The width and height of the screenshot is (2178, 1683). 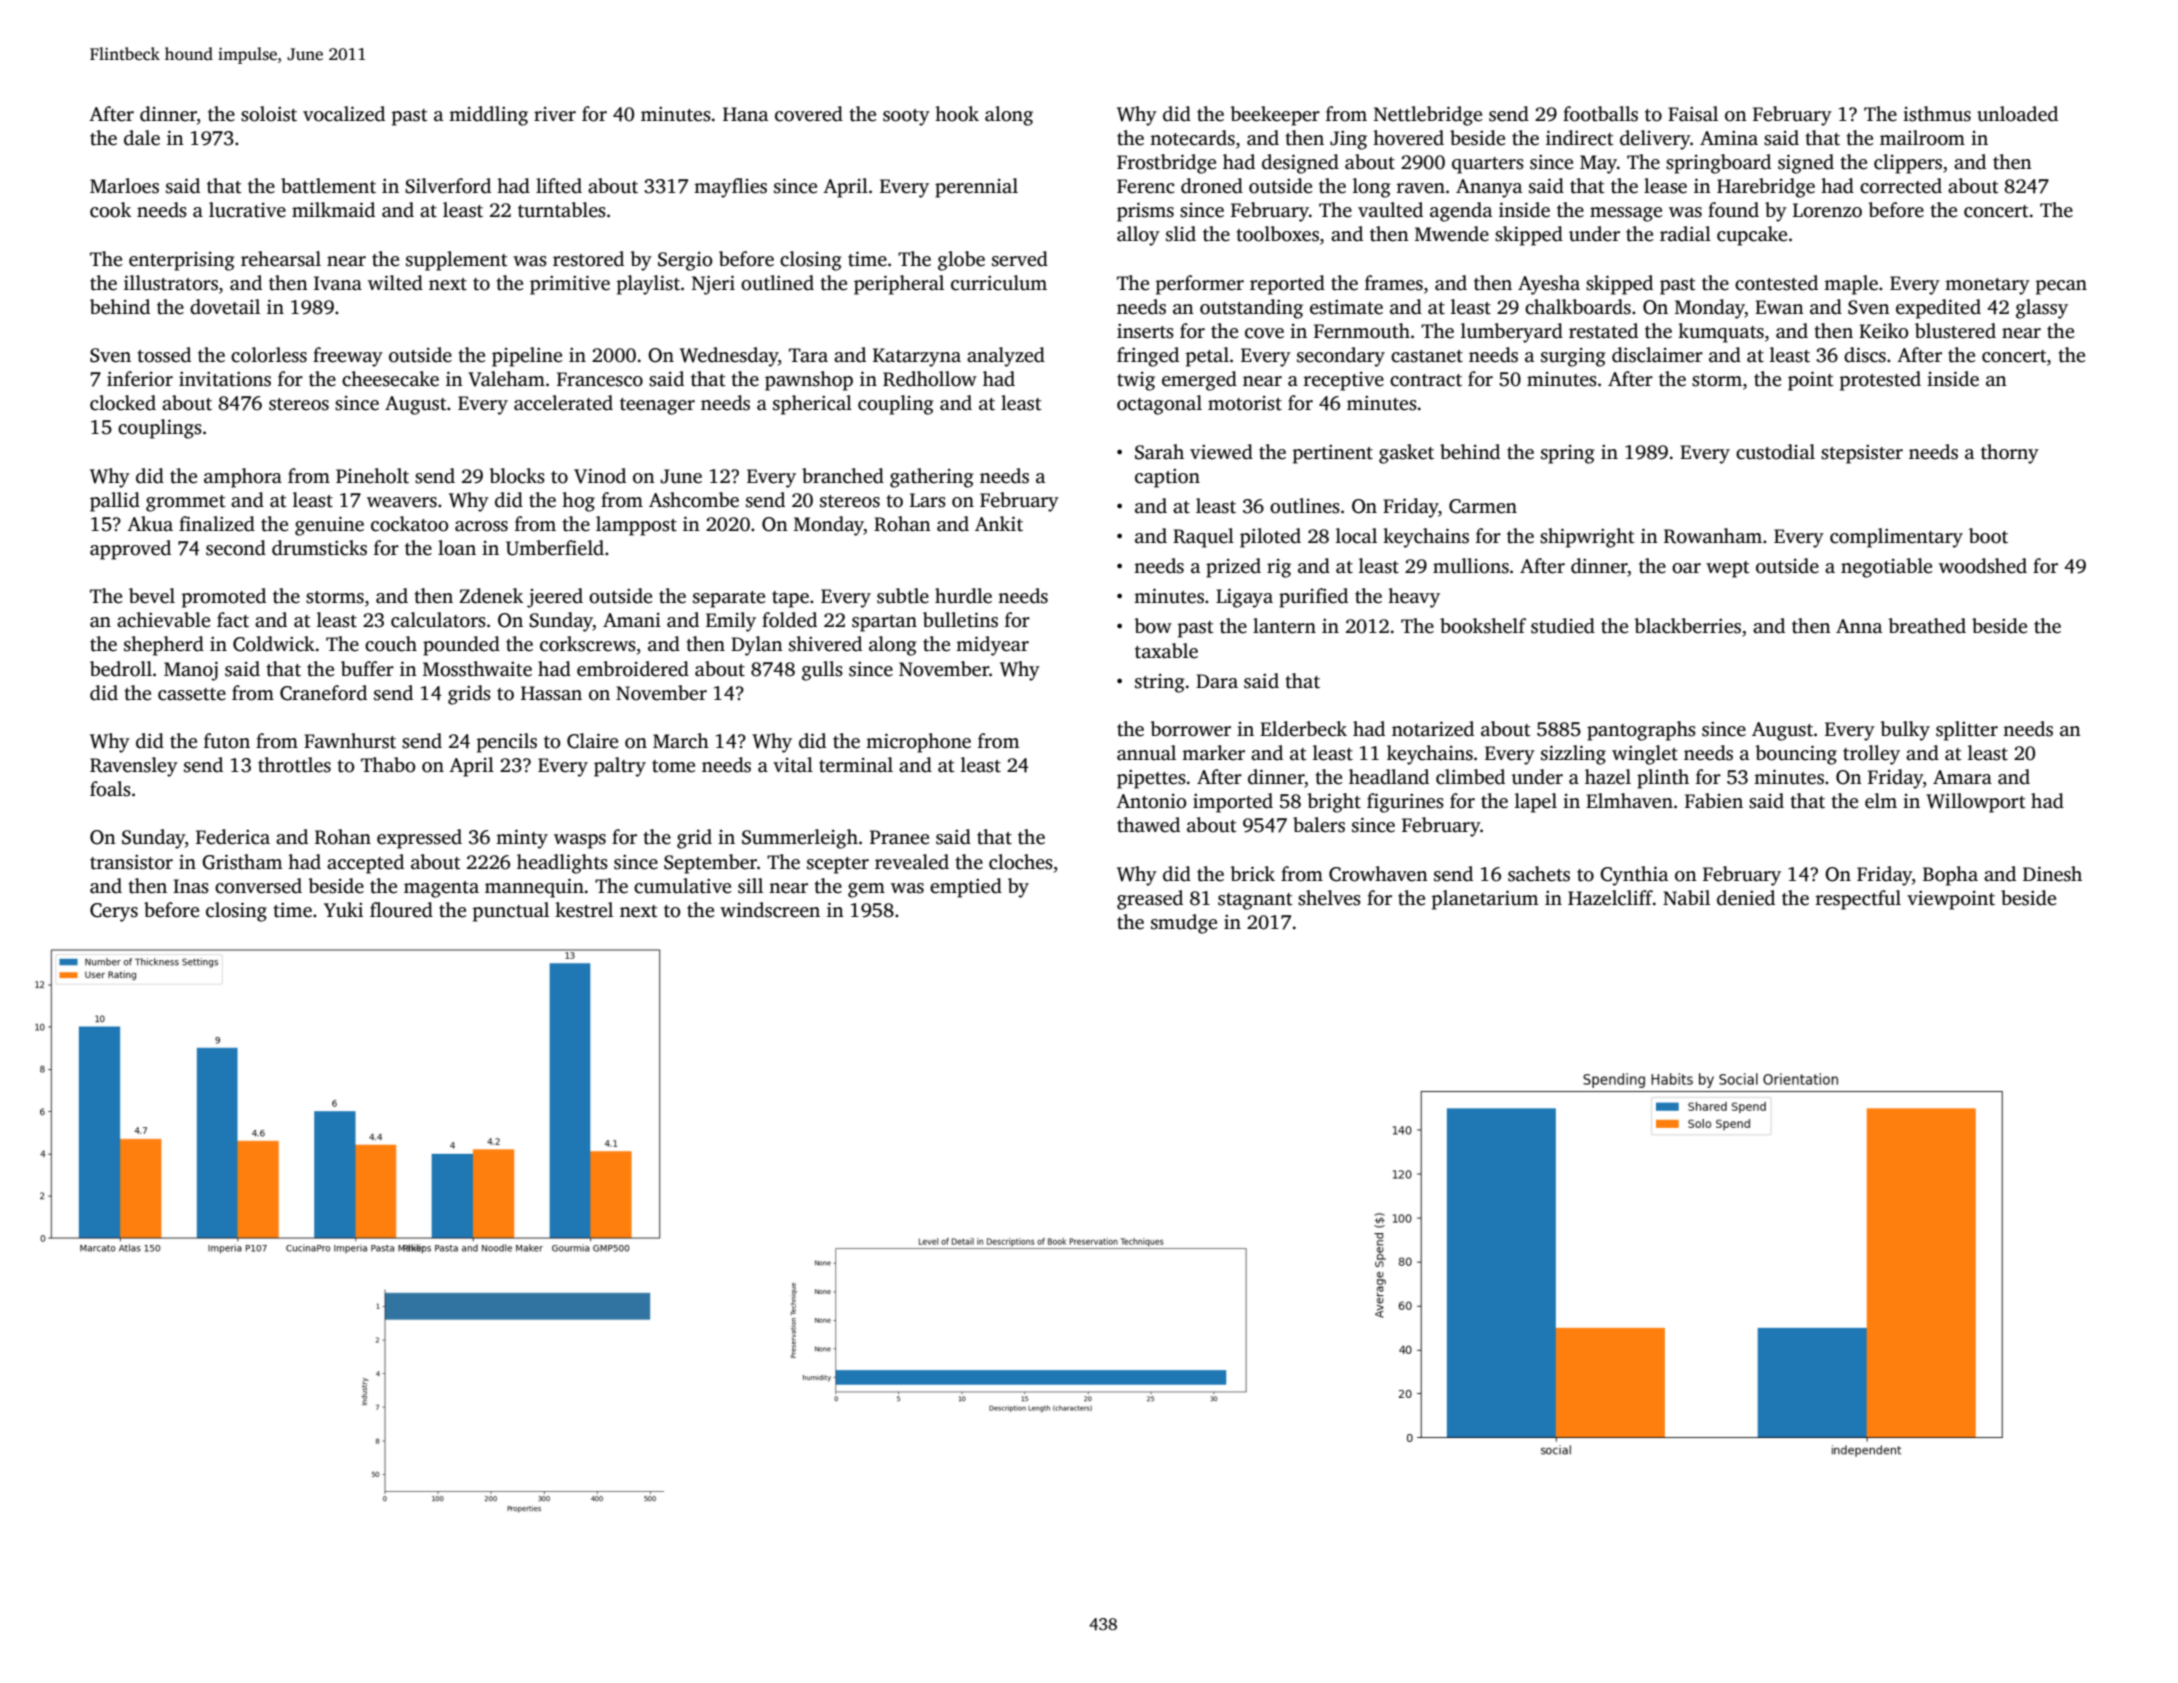 What do you see at coordinates (899, 837) in the screenshot?
I see `Pranee` at bounding box center [899, 837].
